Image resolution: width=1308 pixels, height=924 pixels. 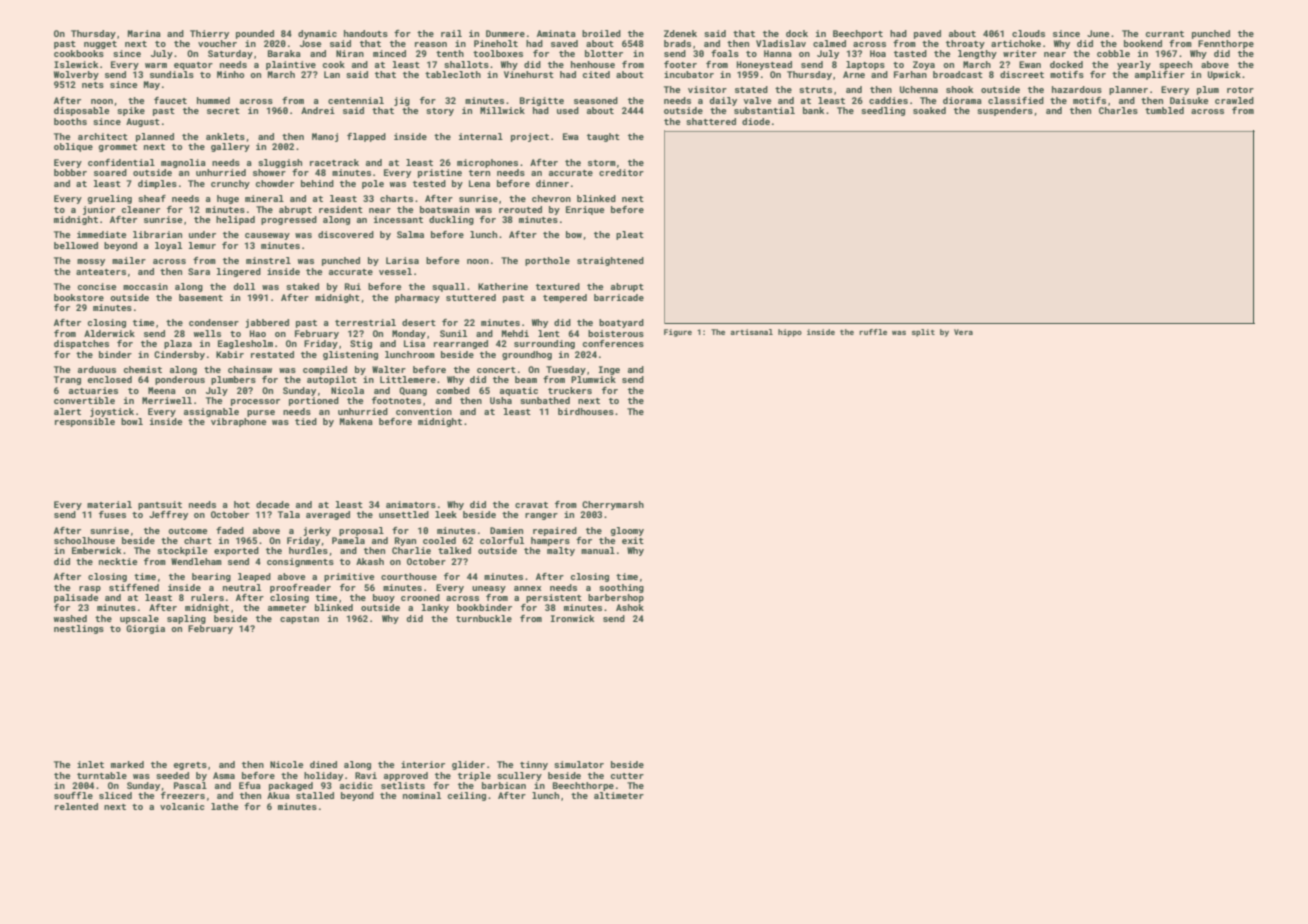 I want to click on plaintive, so click(x=291, y=65).
